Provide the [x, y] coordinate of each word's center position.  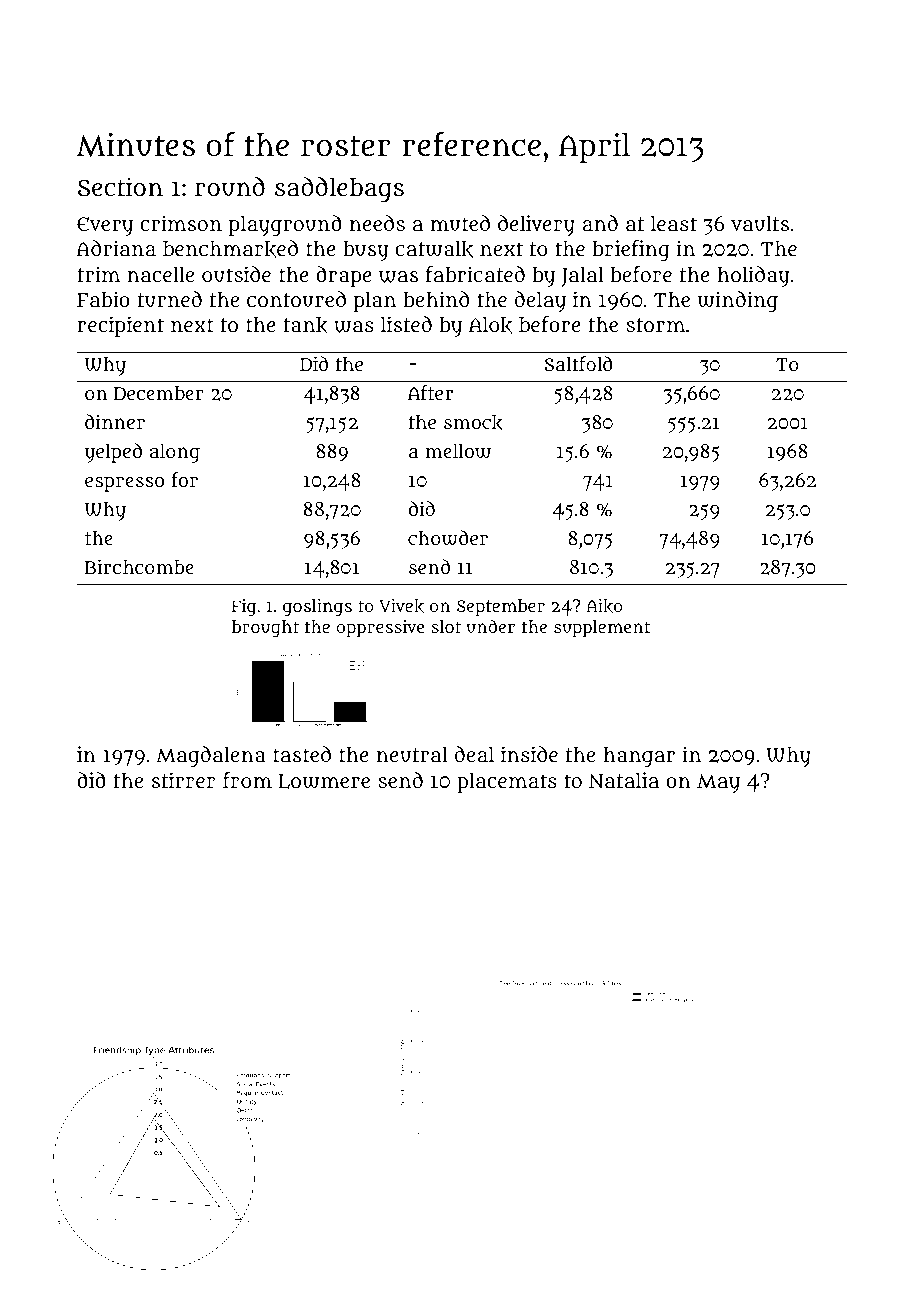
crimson [181, 223]
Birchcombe [139, 566]
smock [473, 423]
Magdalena [211, 756]
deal [474, 754]
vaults [760, 223]
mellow [458, 451]
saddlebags [339, 189]
